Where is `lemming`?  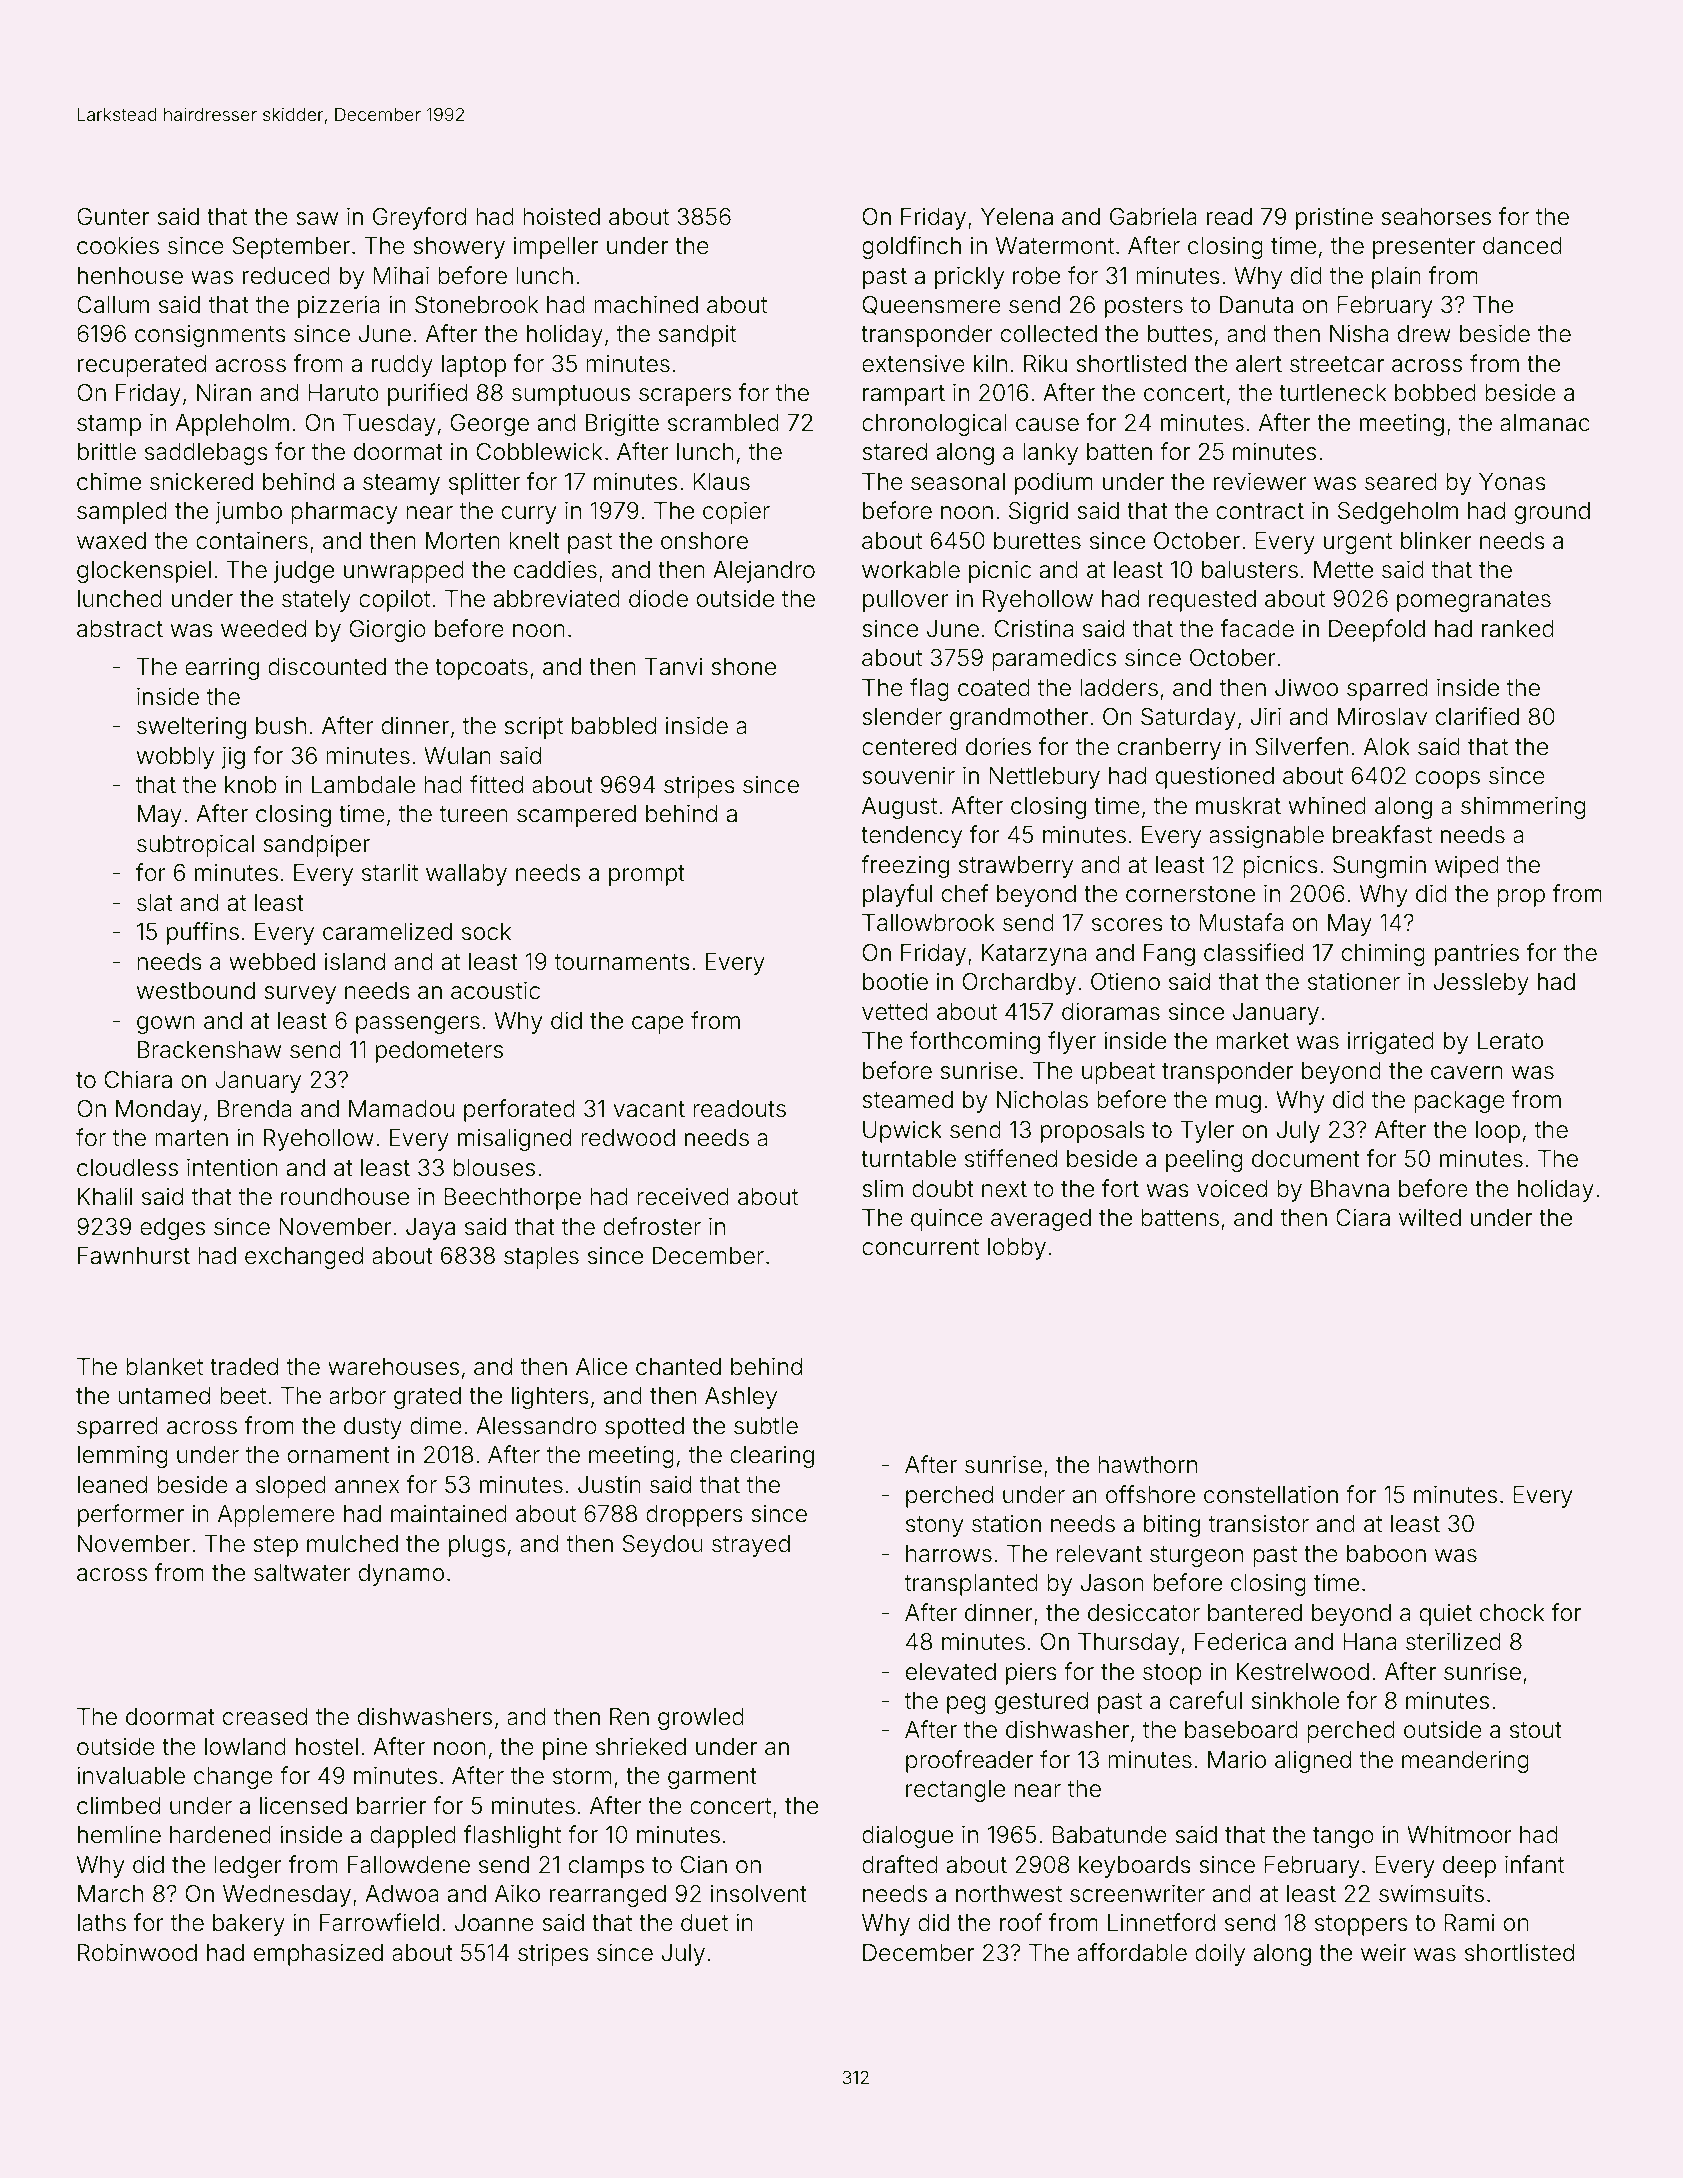 lemming is located at coordinates (122, 1456).
